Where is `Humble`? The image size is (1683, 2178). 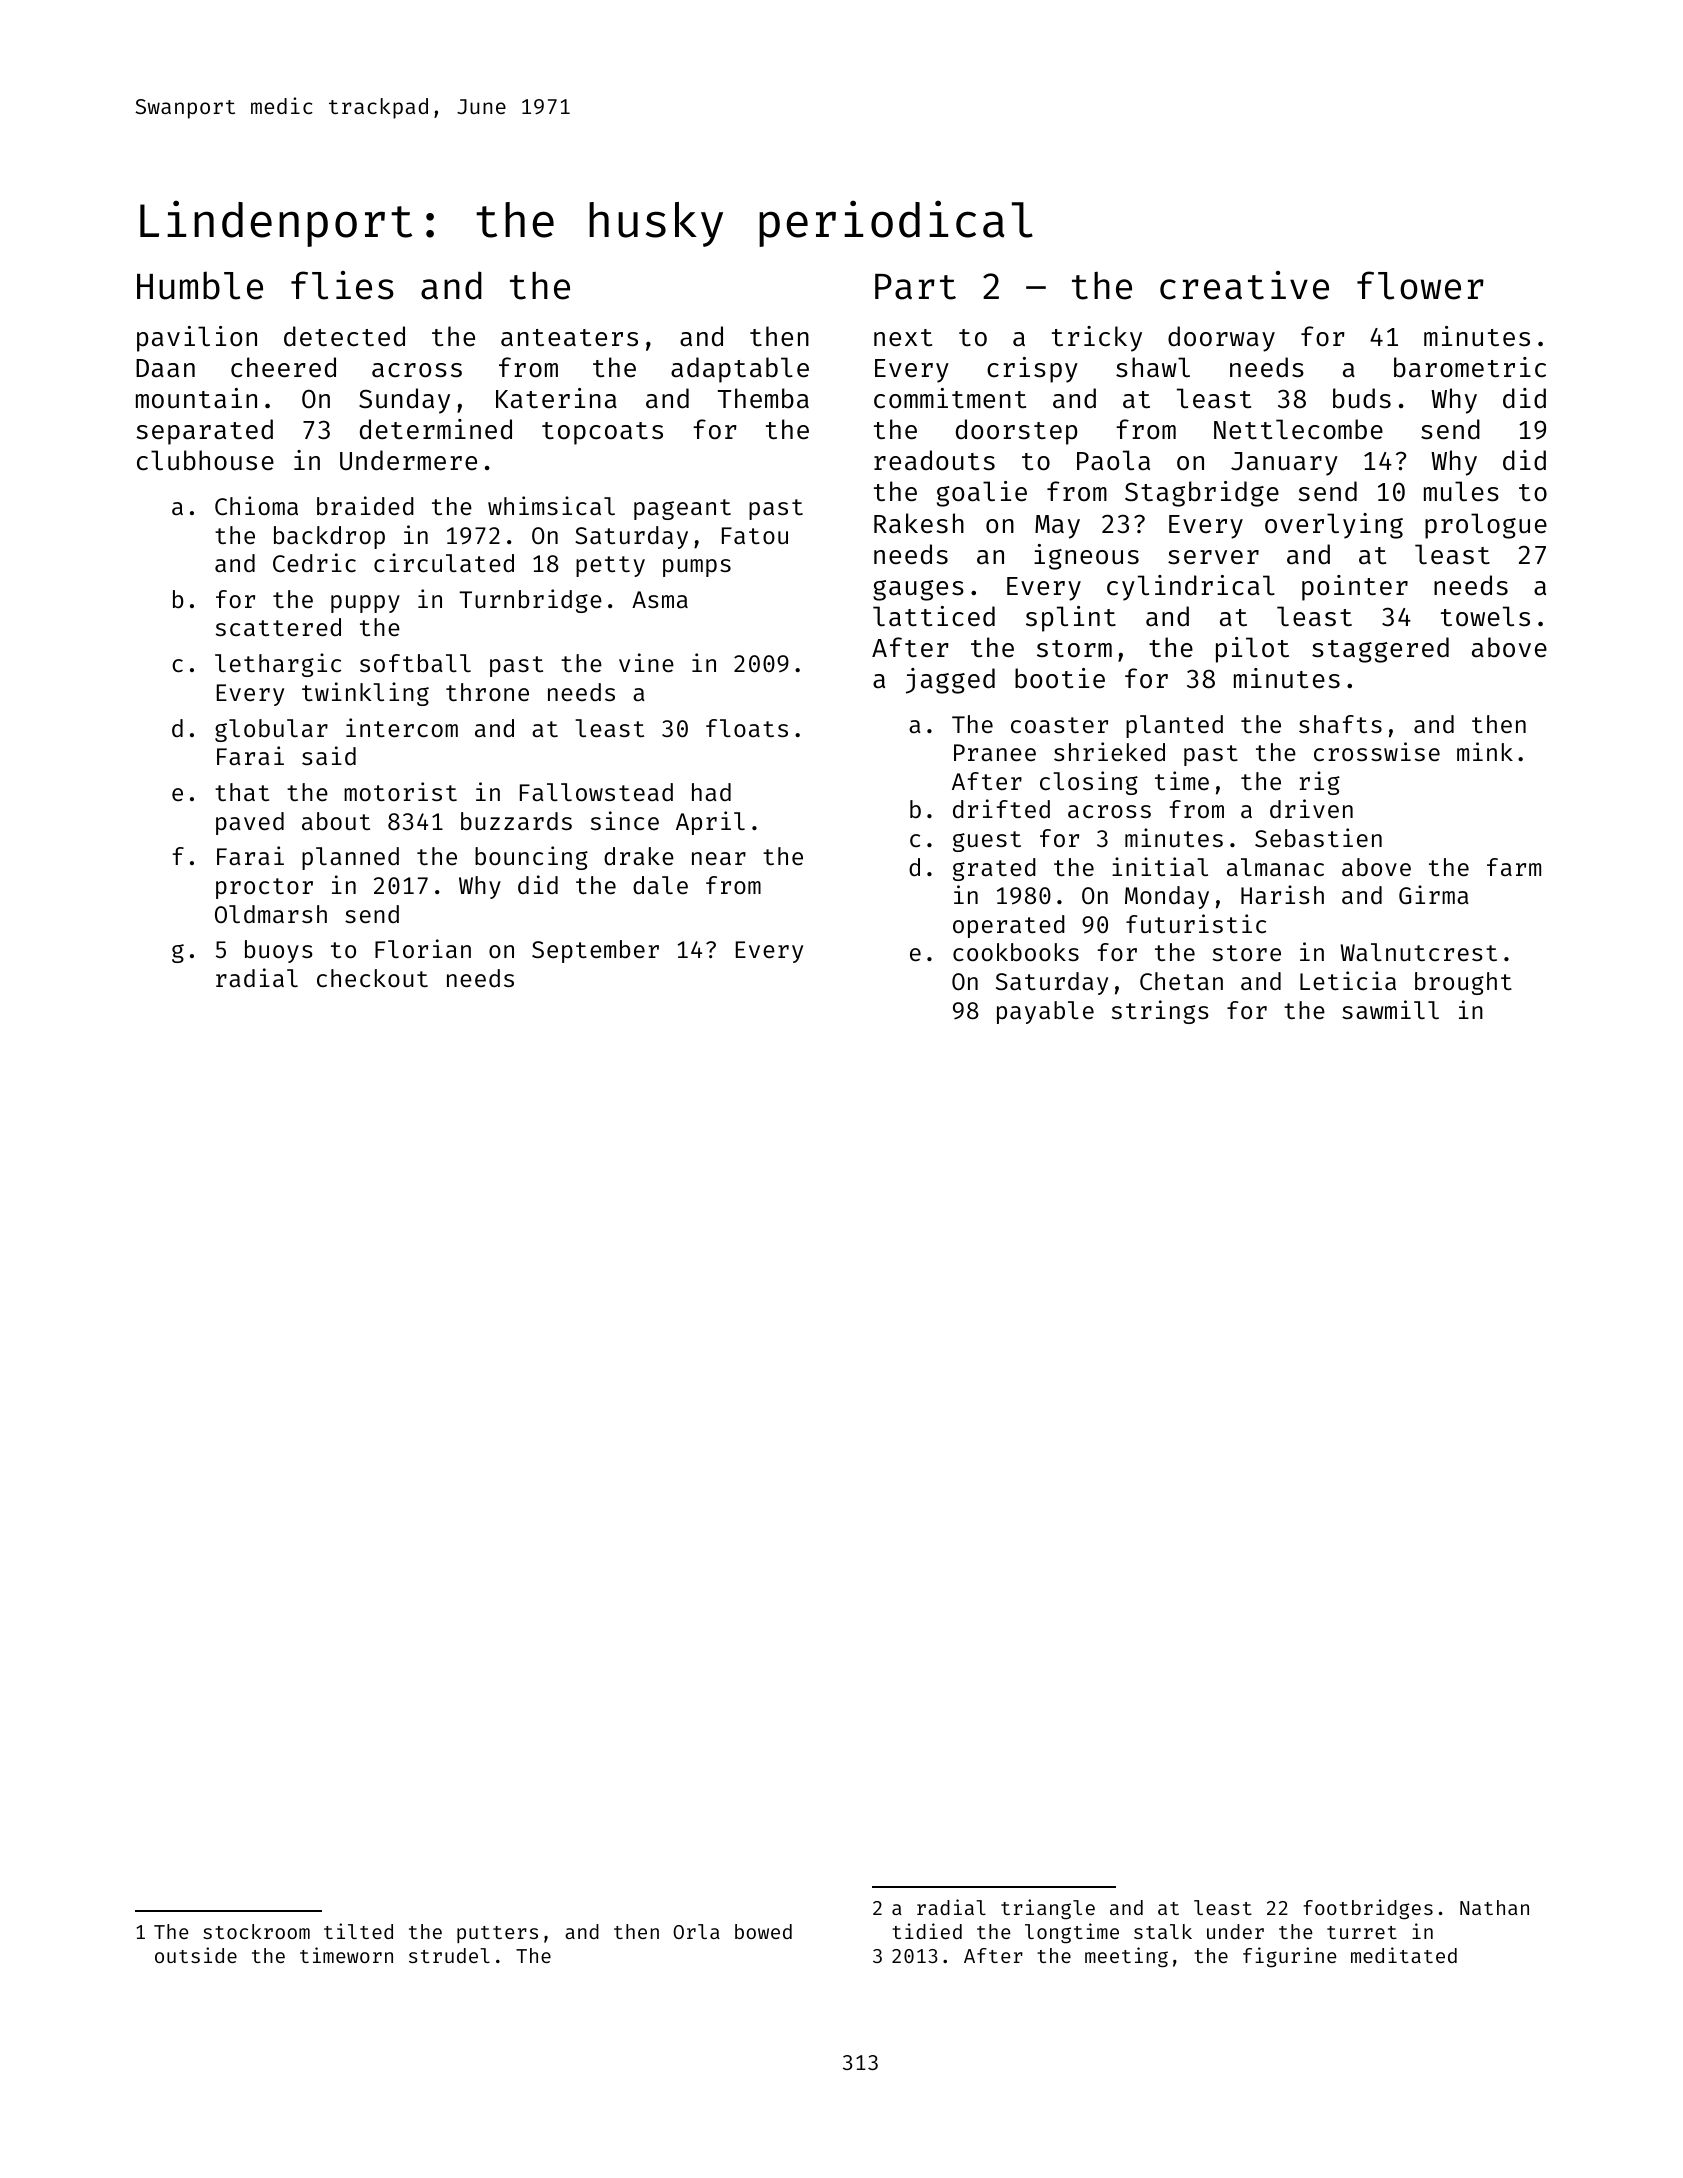 Humble is located at coordinates (200, 285).
